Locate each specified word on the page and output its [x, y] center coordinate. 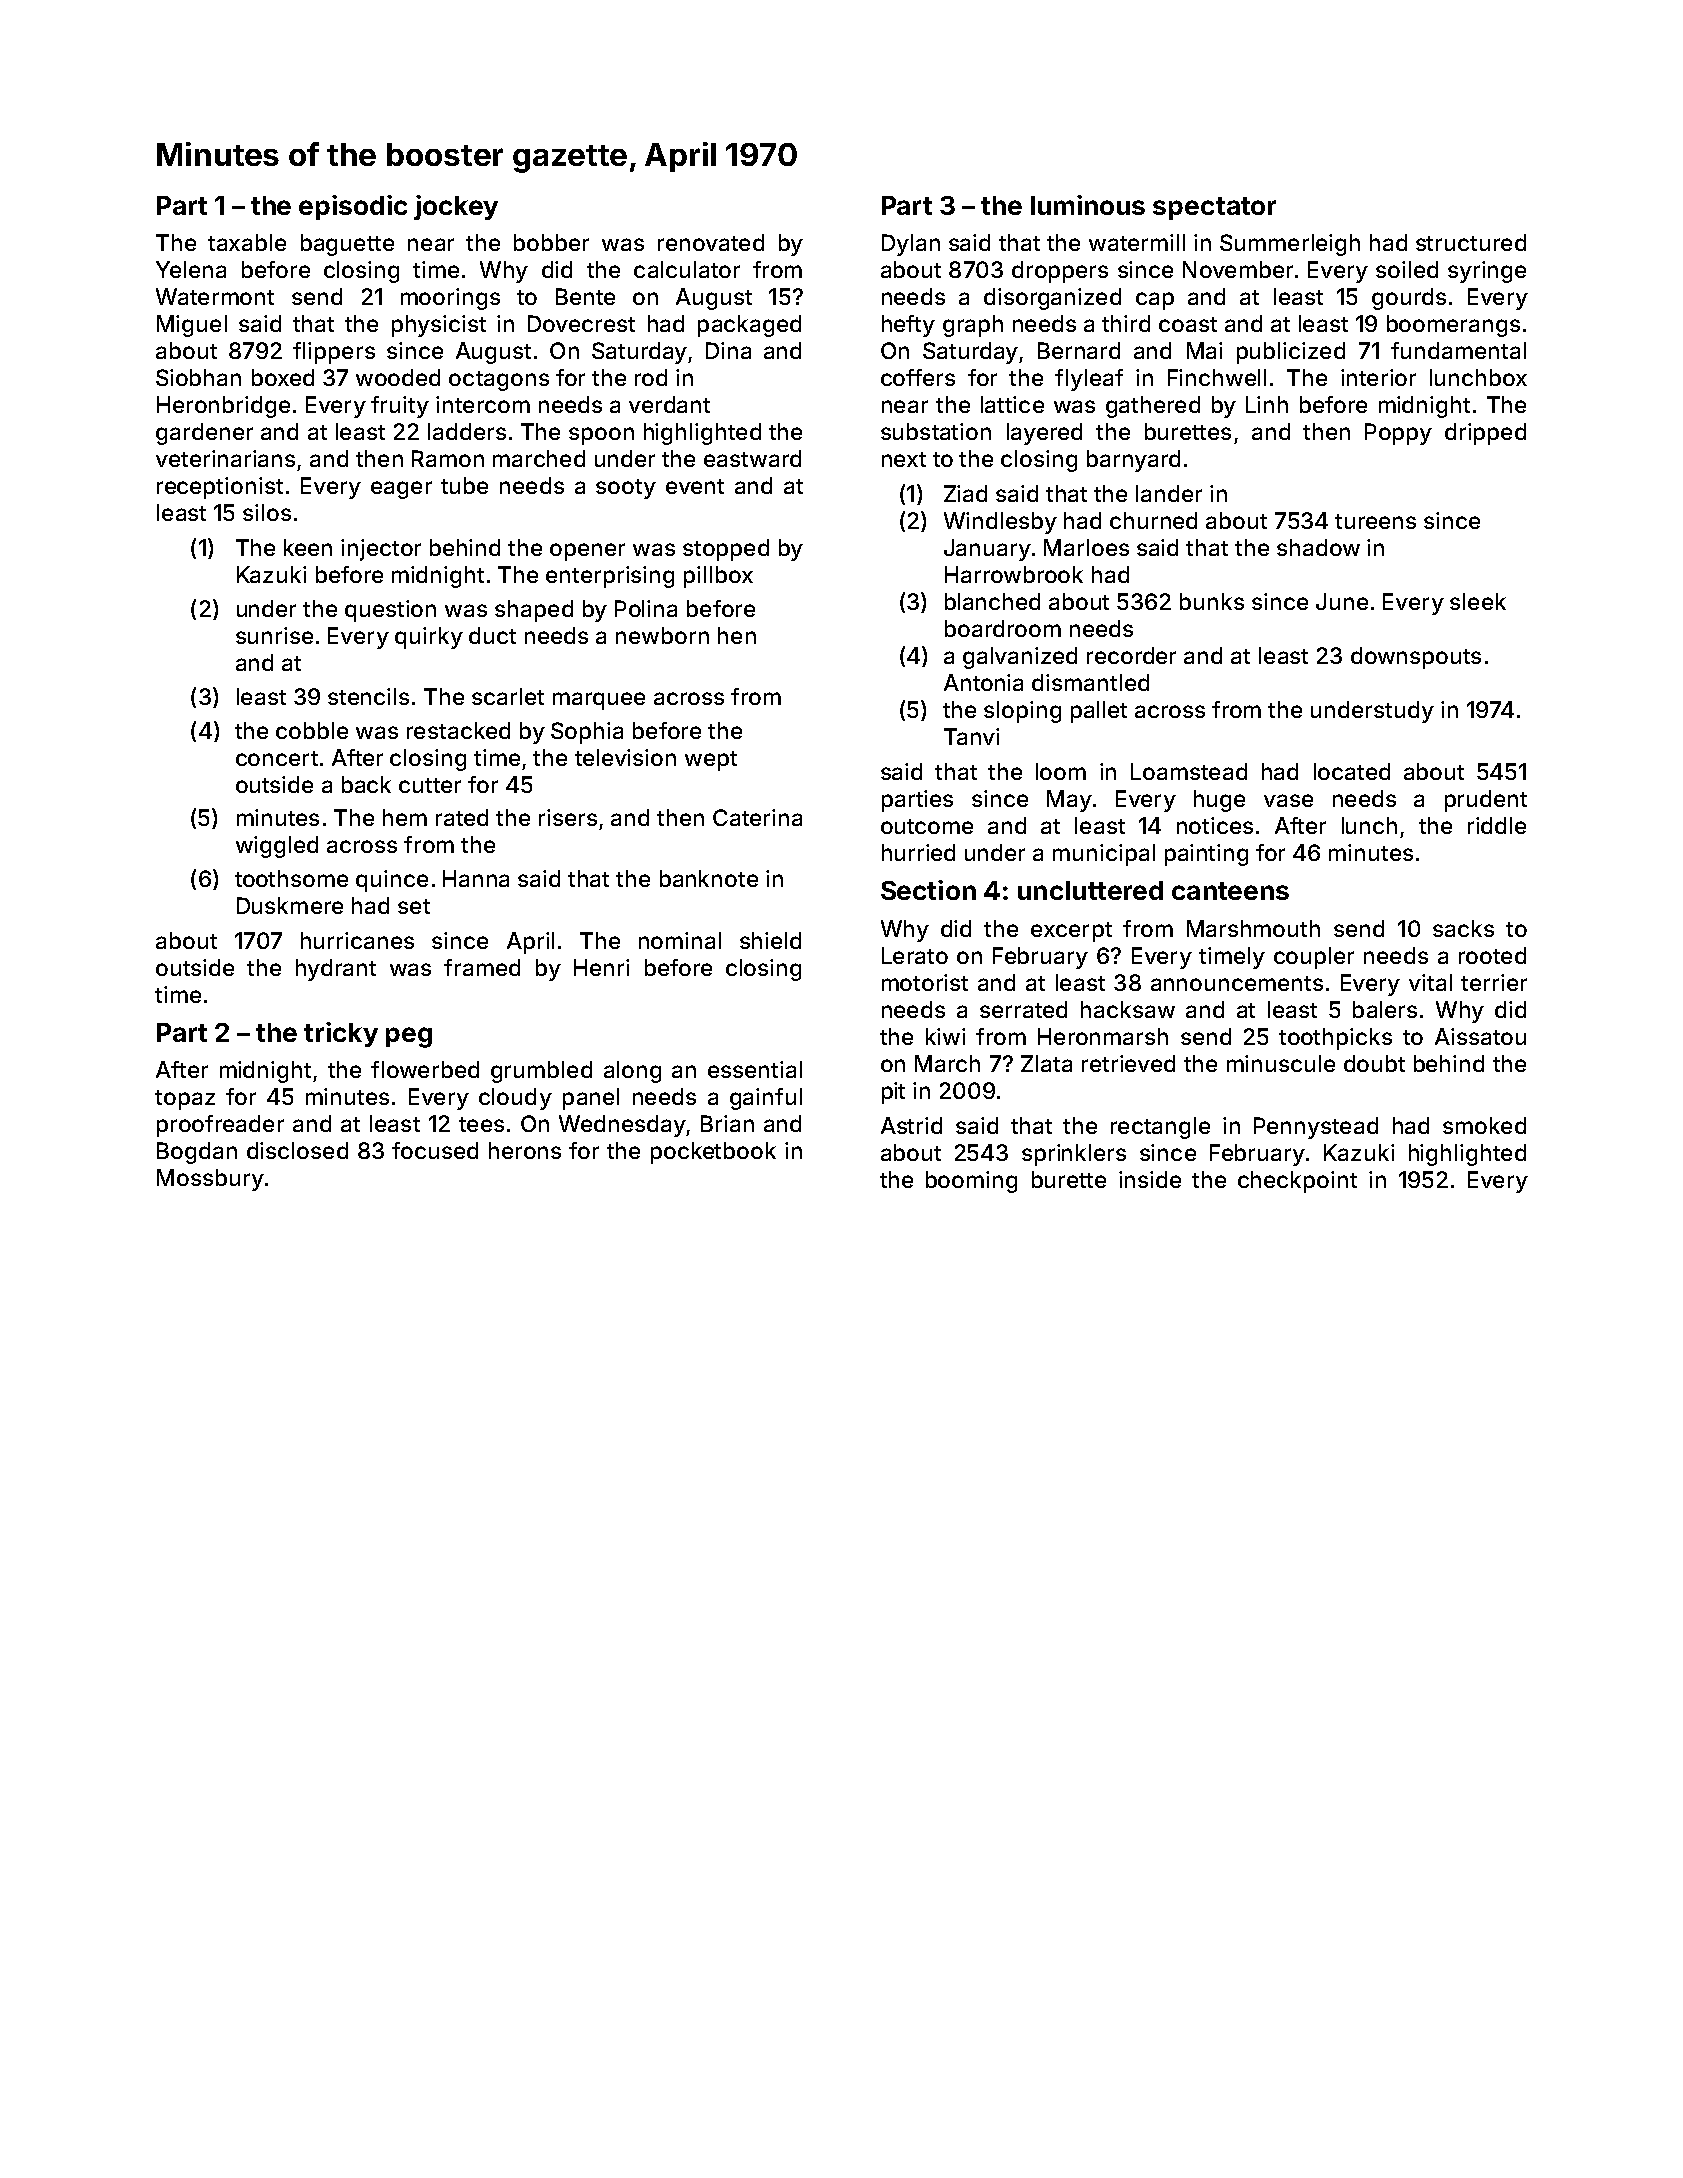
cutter [430, 785]
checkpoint [1297, 1182]
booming [971, 1182]
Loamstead [1189, 771]
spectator [1214, 208]
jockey [456, 207]
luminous [1088, 205]
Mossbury [210, 1180]
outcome [927, 826]
